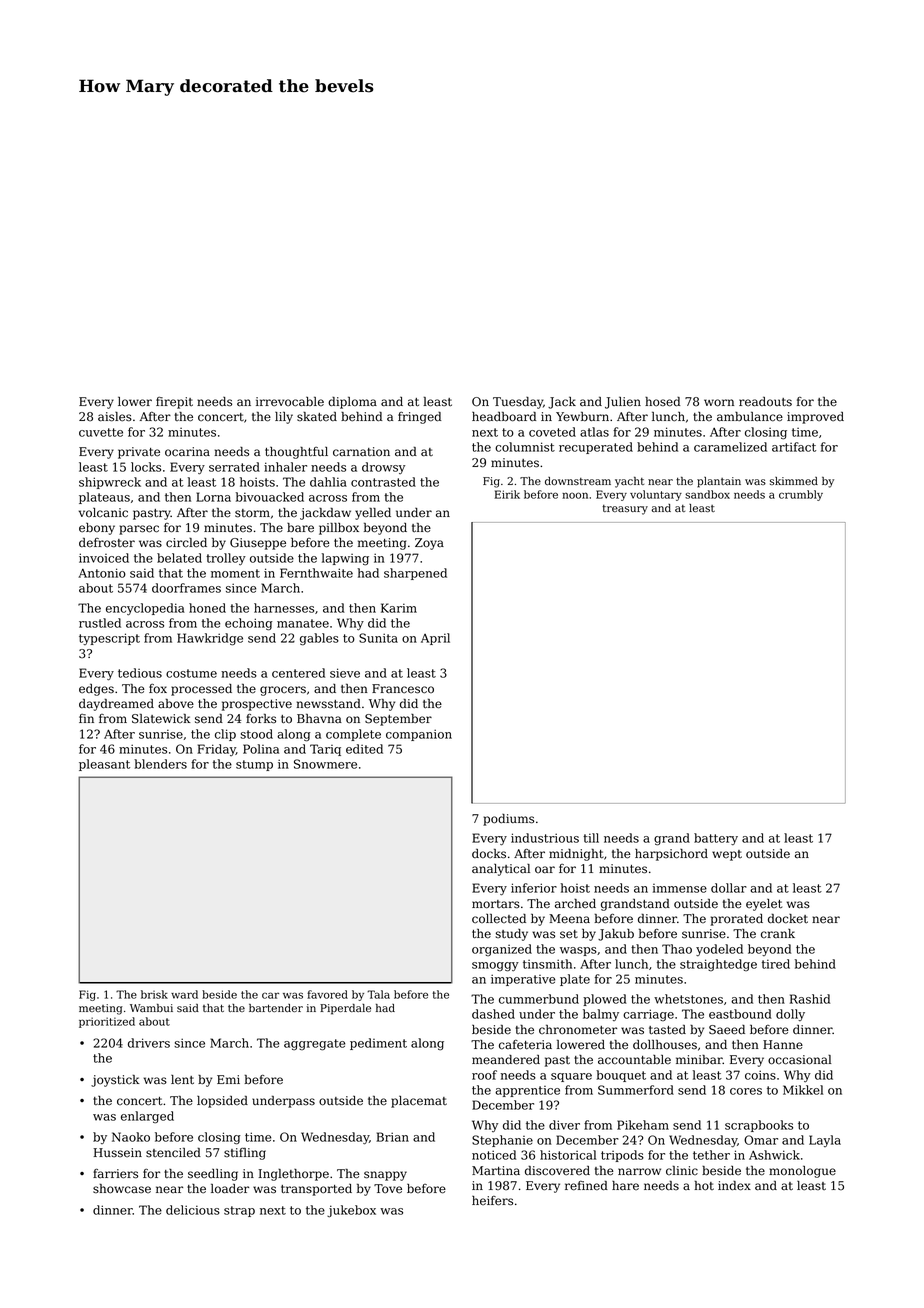 The width and height of the screenshot is (924, 1308). I want to click on Saeed, so click(727, 1030).
